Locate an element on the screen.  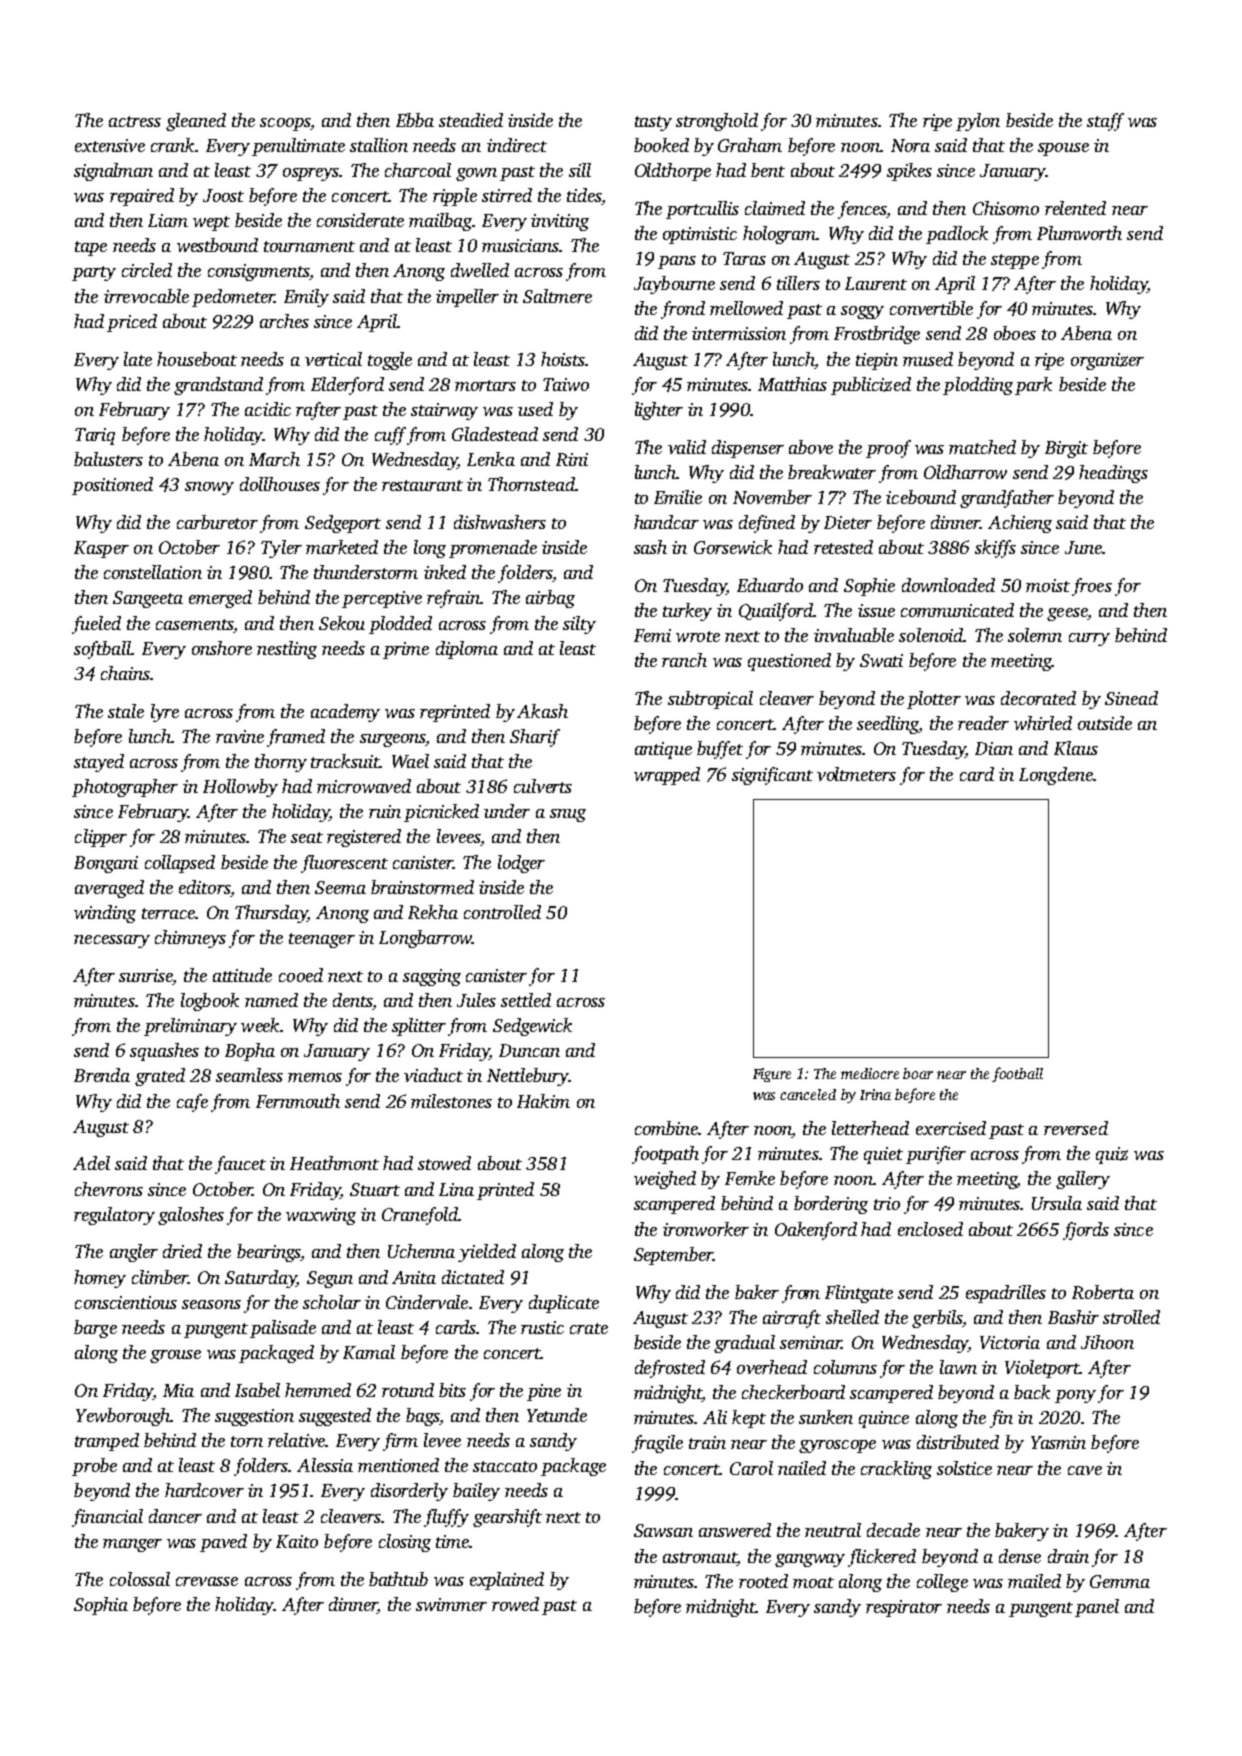
barge is located at coordinates (95, 1329).
